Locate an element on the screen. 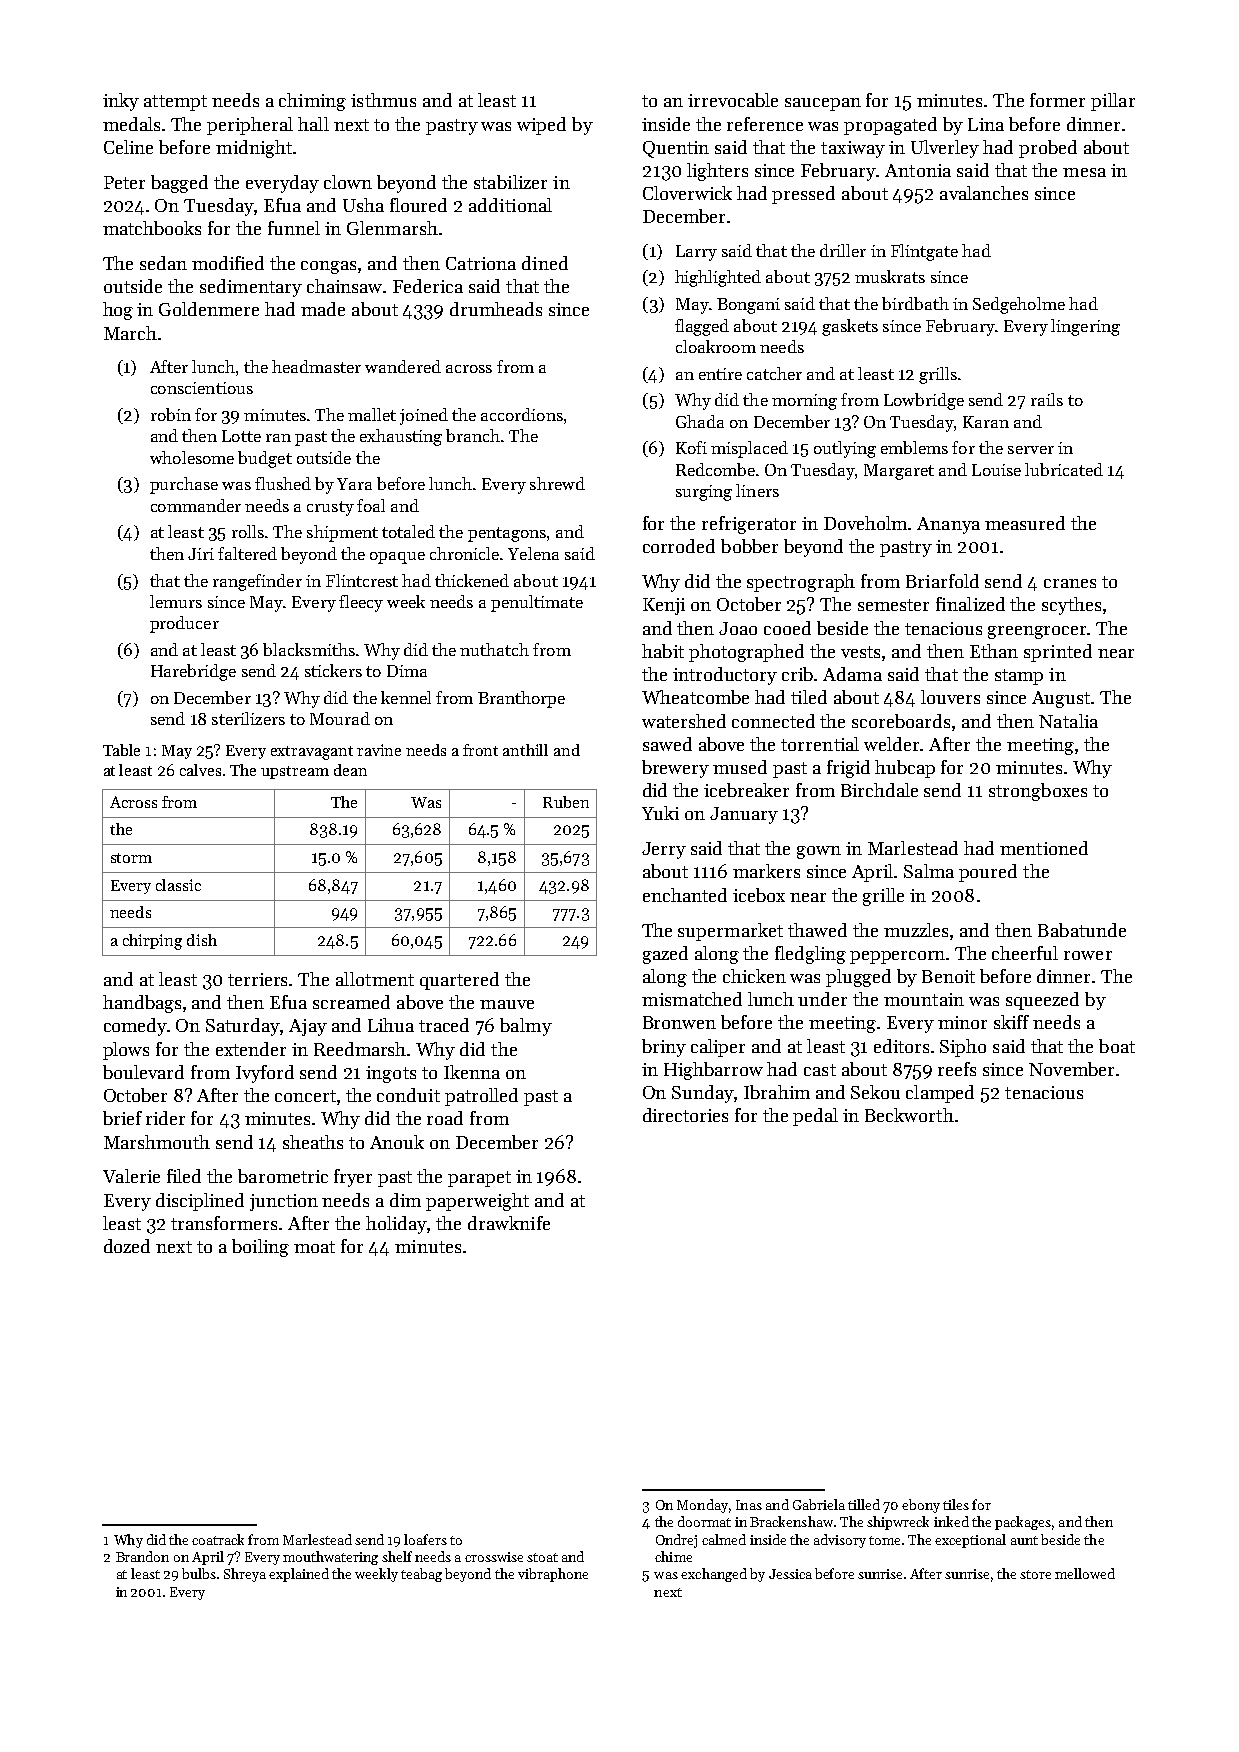 The image size is (1239, 1752). pedal is located at coordinates (815, 1117).
